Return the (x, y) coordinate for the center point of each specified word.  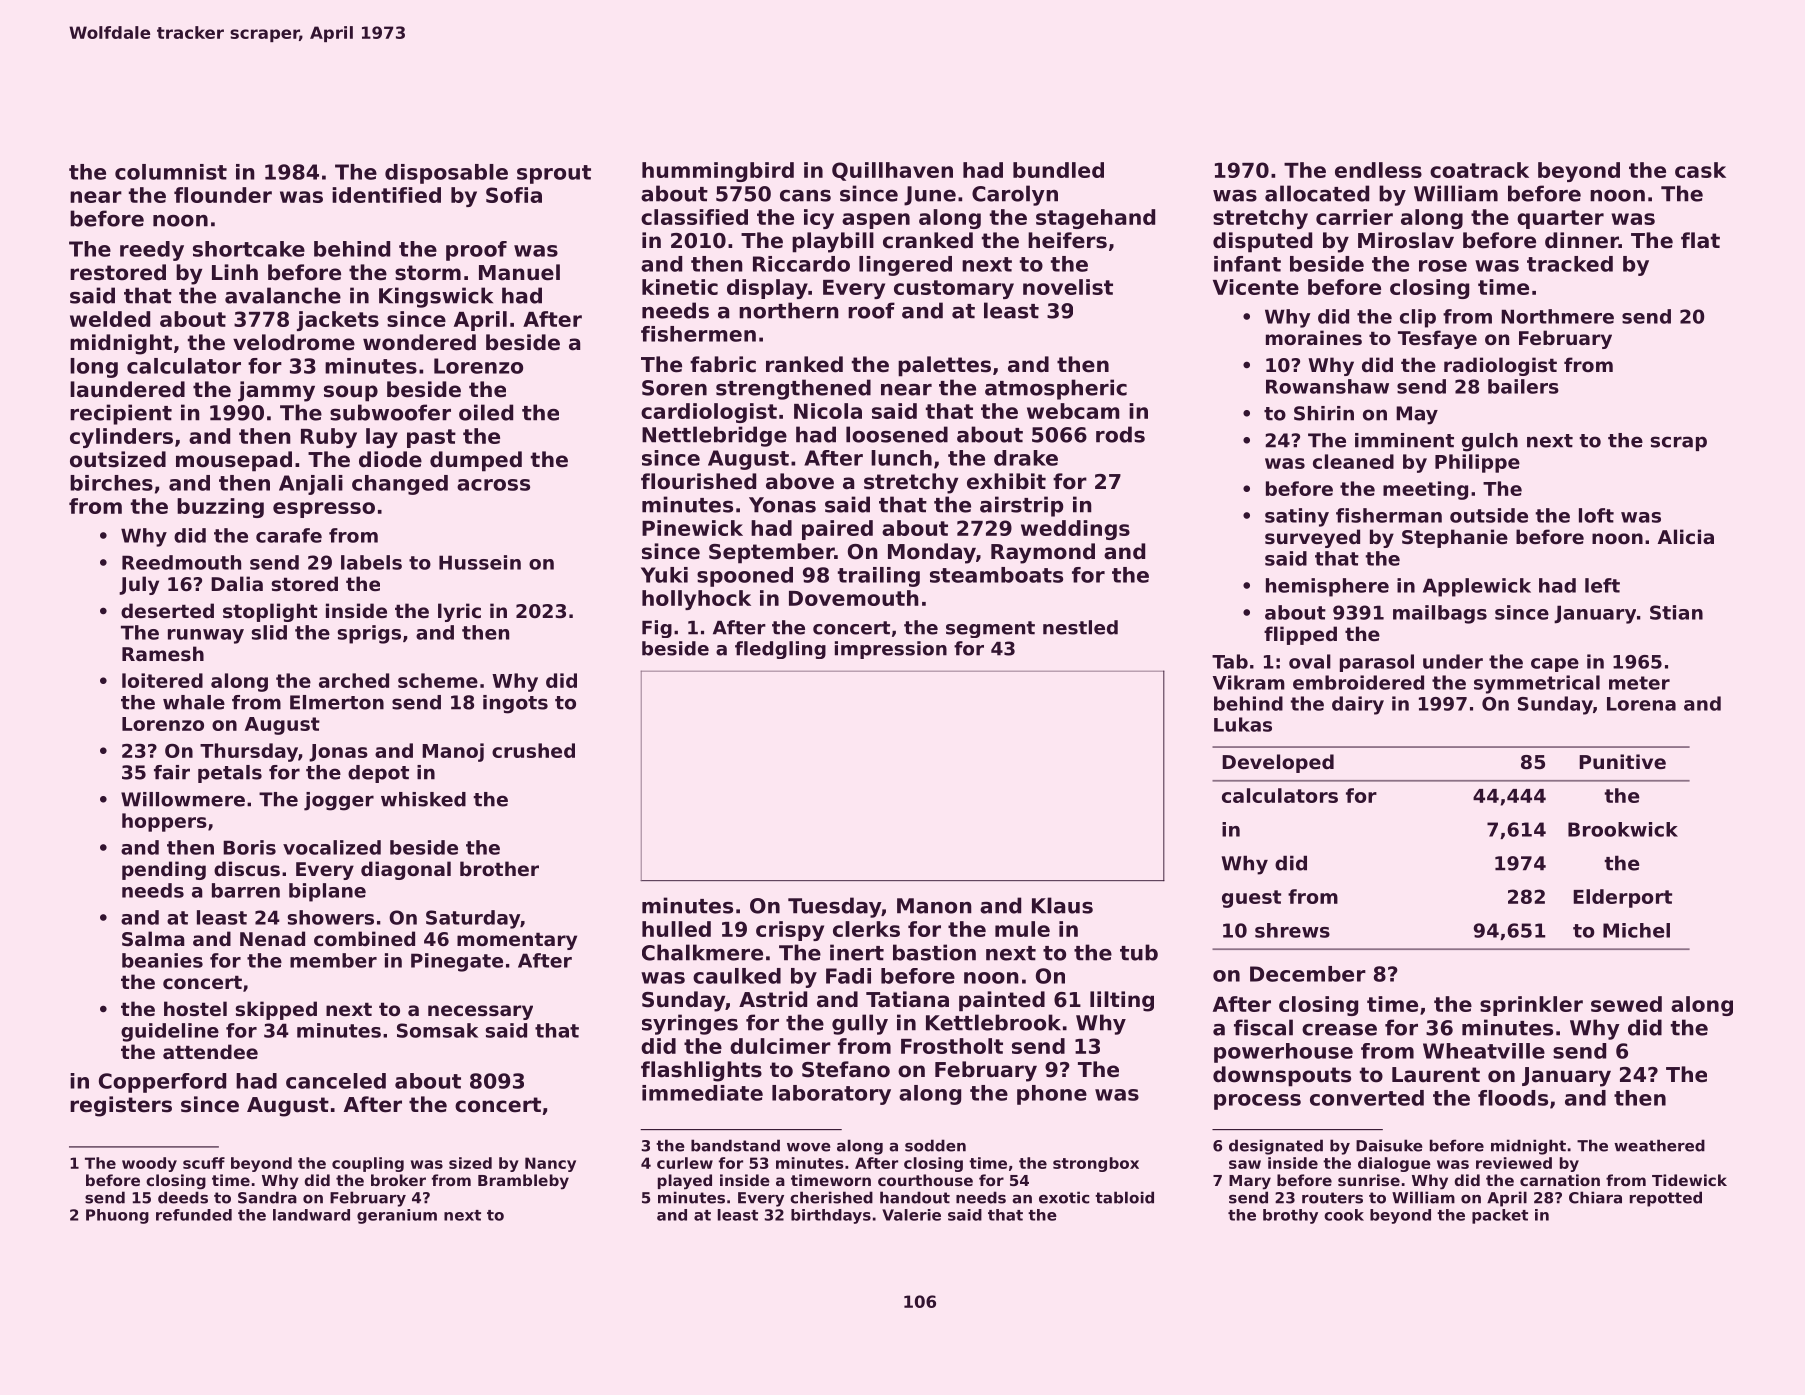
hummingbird (718, 172)
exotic (1064, 1197)
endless (1378, 170)
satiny (1297, 517)
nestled (1080, 627)
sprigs (369, 634)
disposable (446, 174)
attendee (210, 1051)
